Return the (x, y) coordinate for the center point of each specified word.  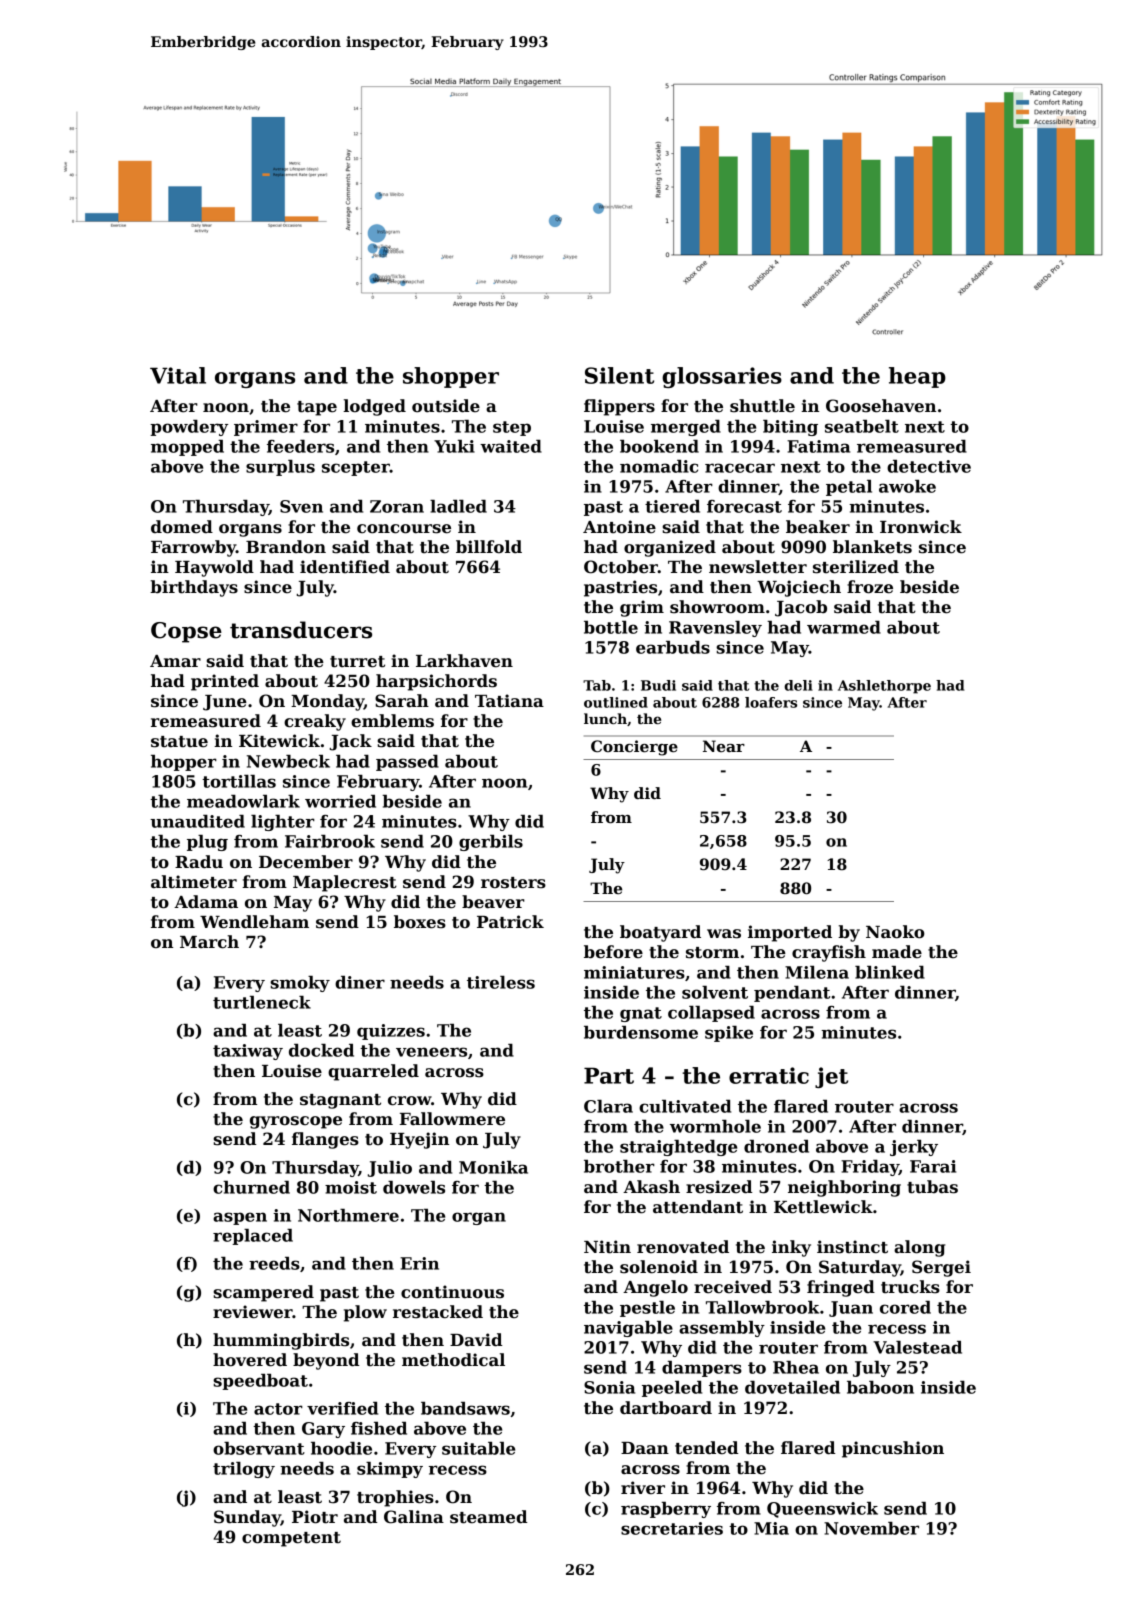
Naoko (895, 932)
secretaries (672, 1528)
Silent (619, 375)
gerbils (491, 843)
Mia (771, 1528)
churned (251, 1187)
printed (225, 682)
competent (291, 1539)
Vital (178, 375)
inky (791, 1248)
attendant (698, 1207)
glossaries (722, 377)
